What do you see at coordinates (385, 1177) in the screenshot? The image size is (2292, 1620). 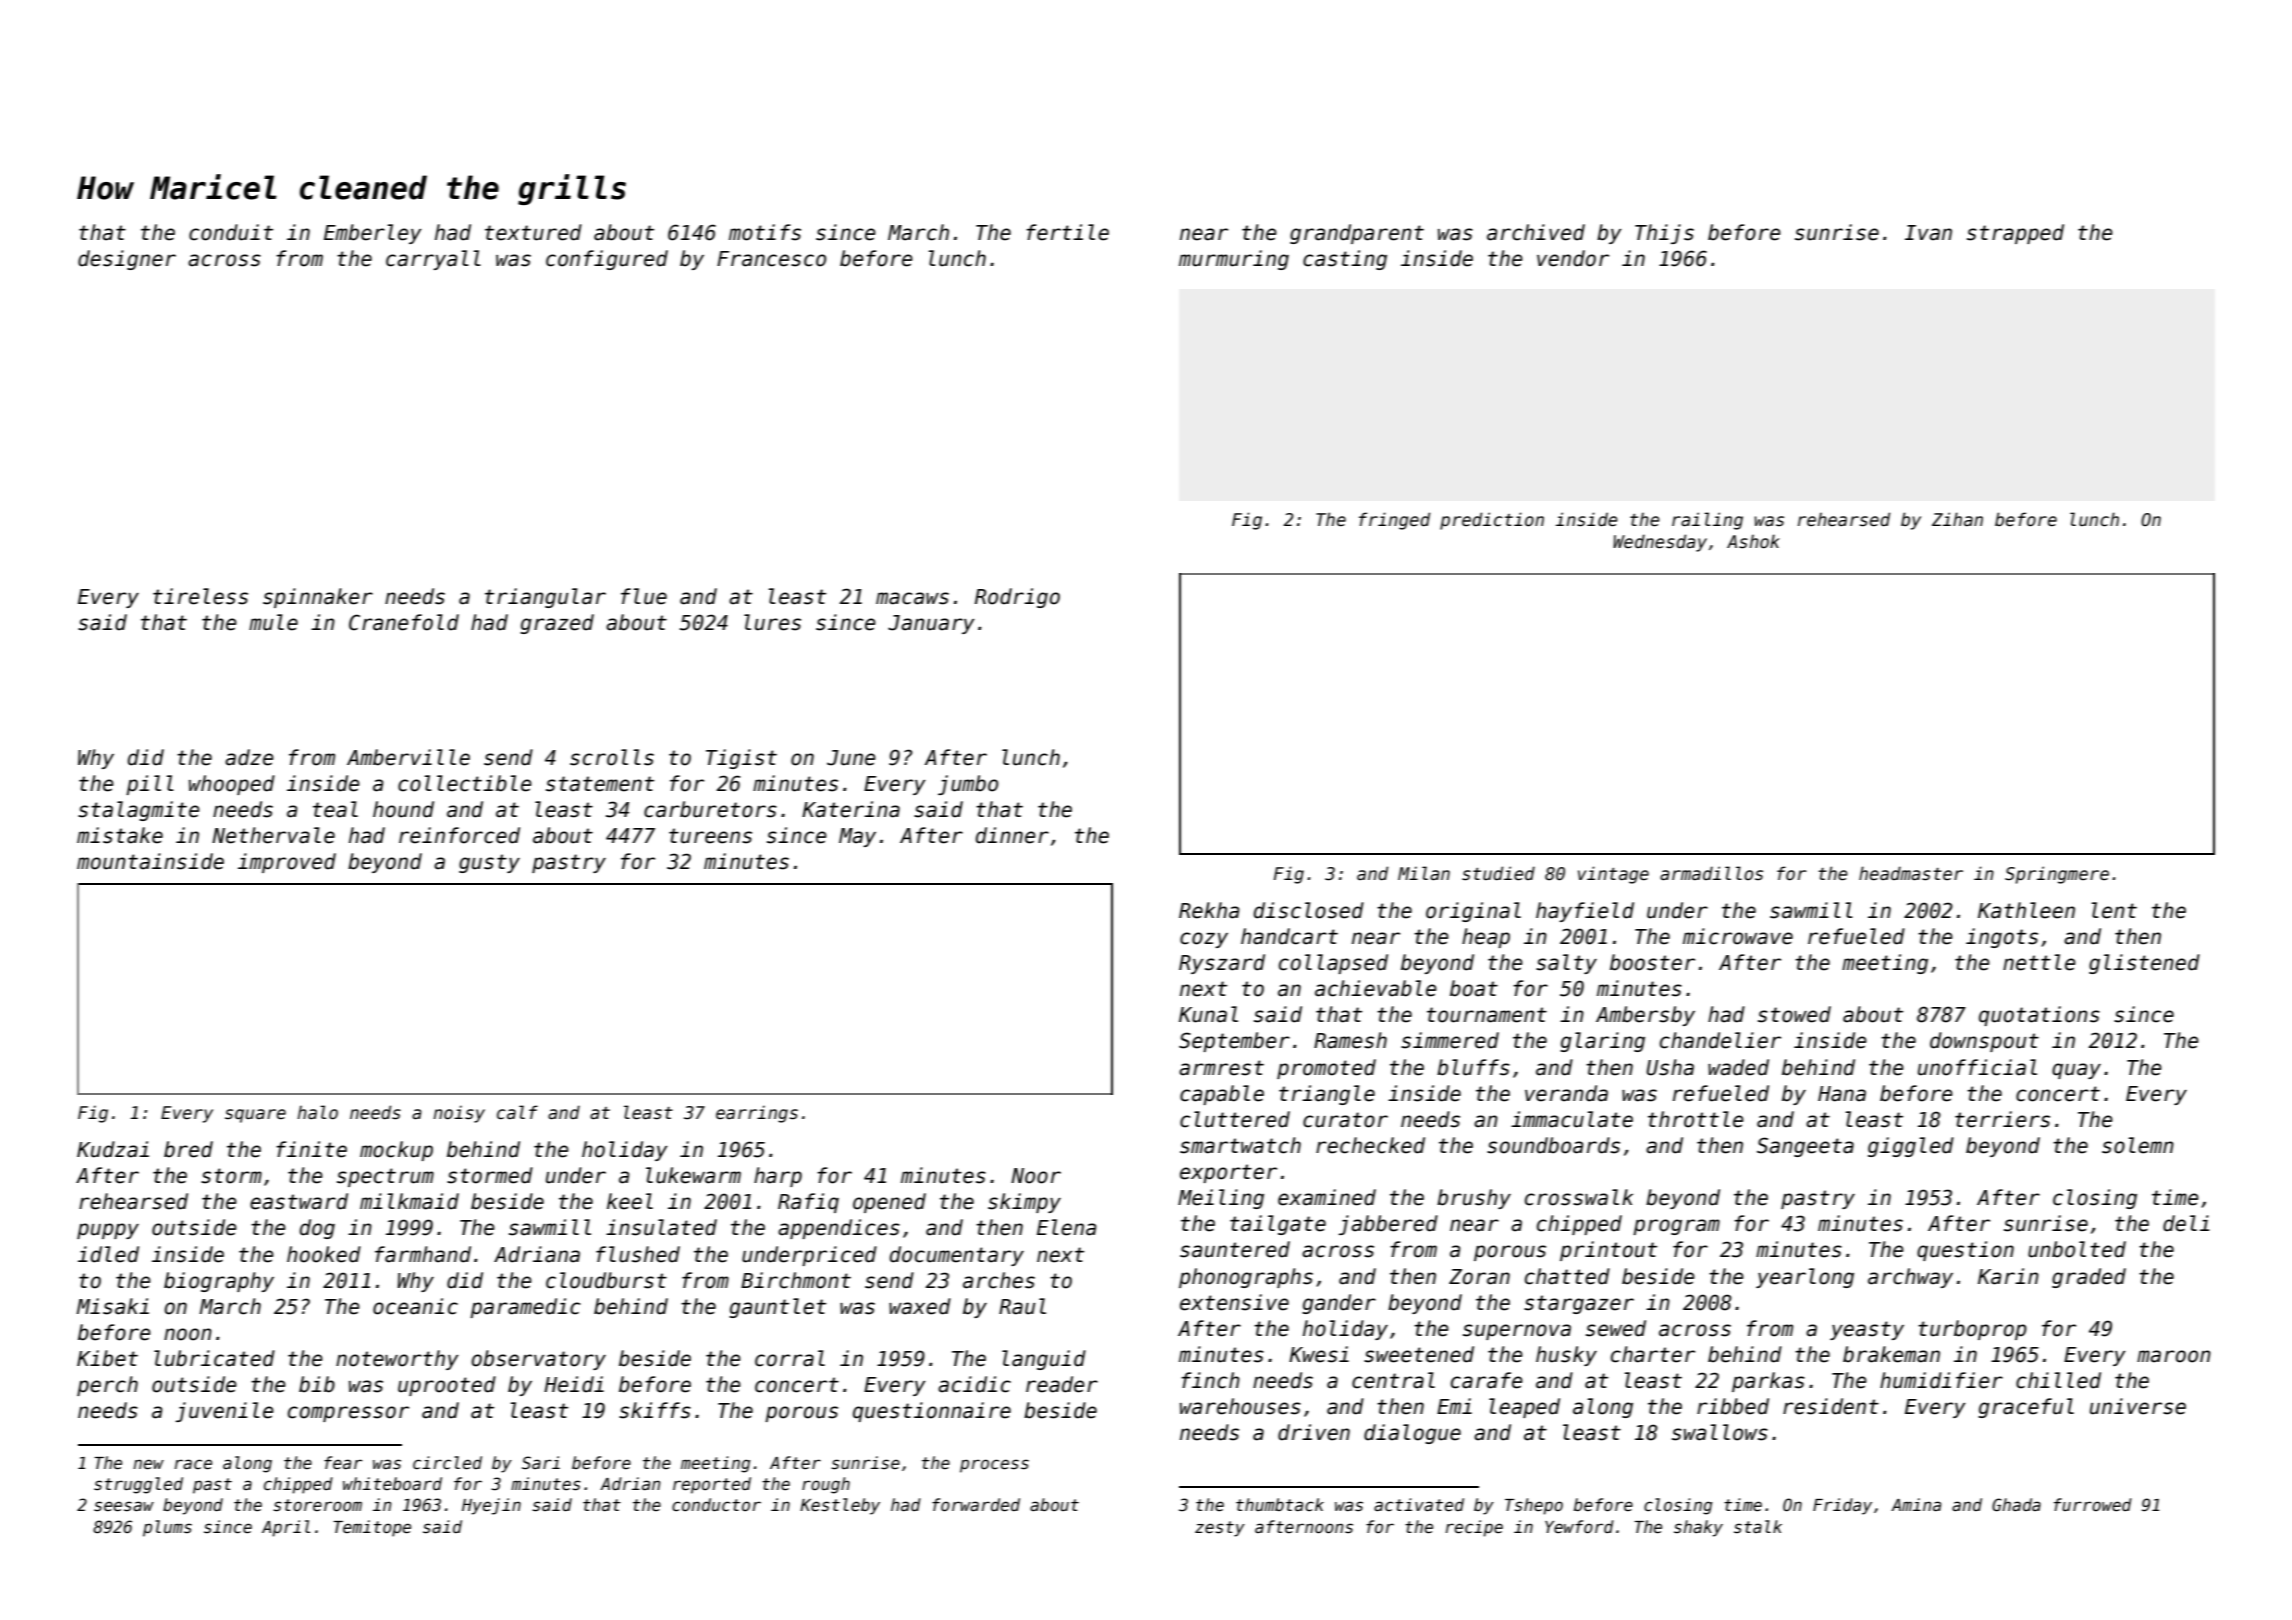 I see `spectrum` at bounding box center [385, 1177].
